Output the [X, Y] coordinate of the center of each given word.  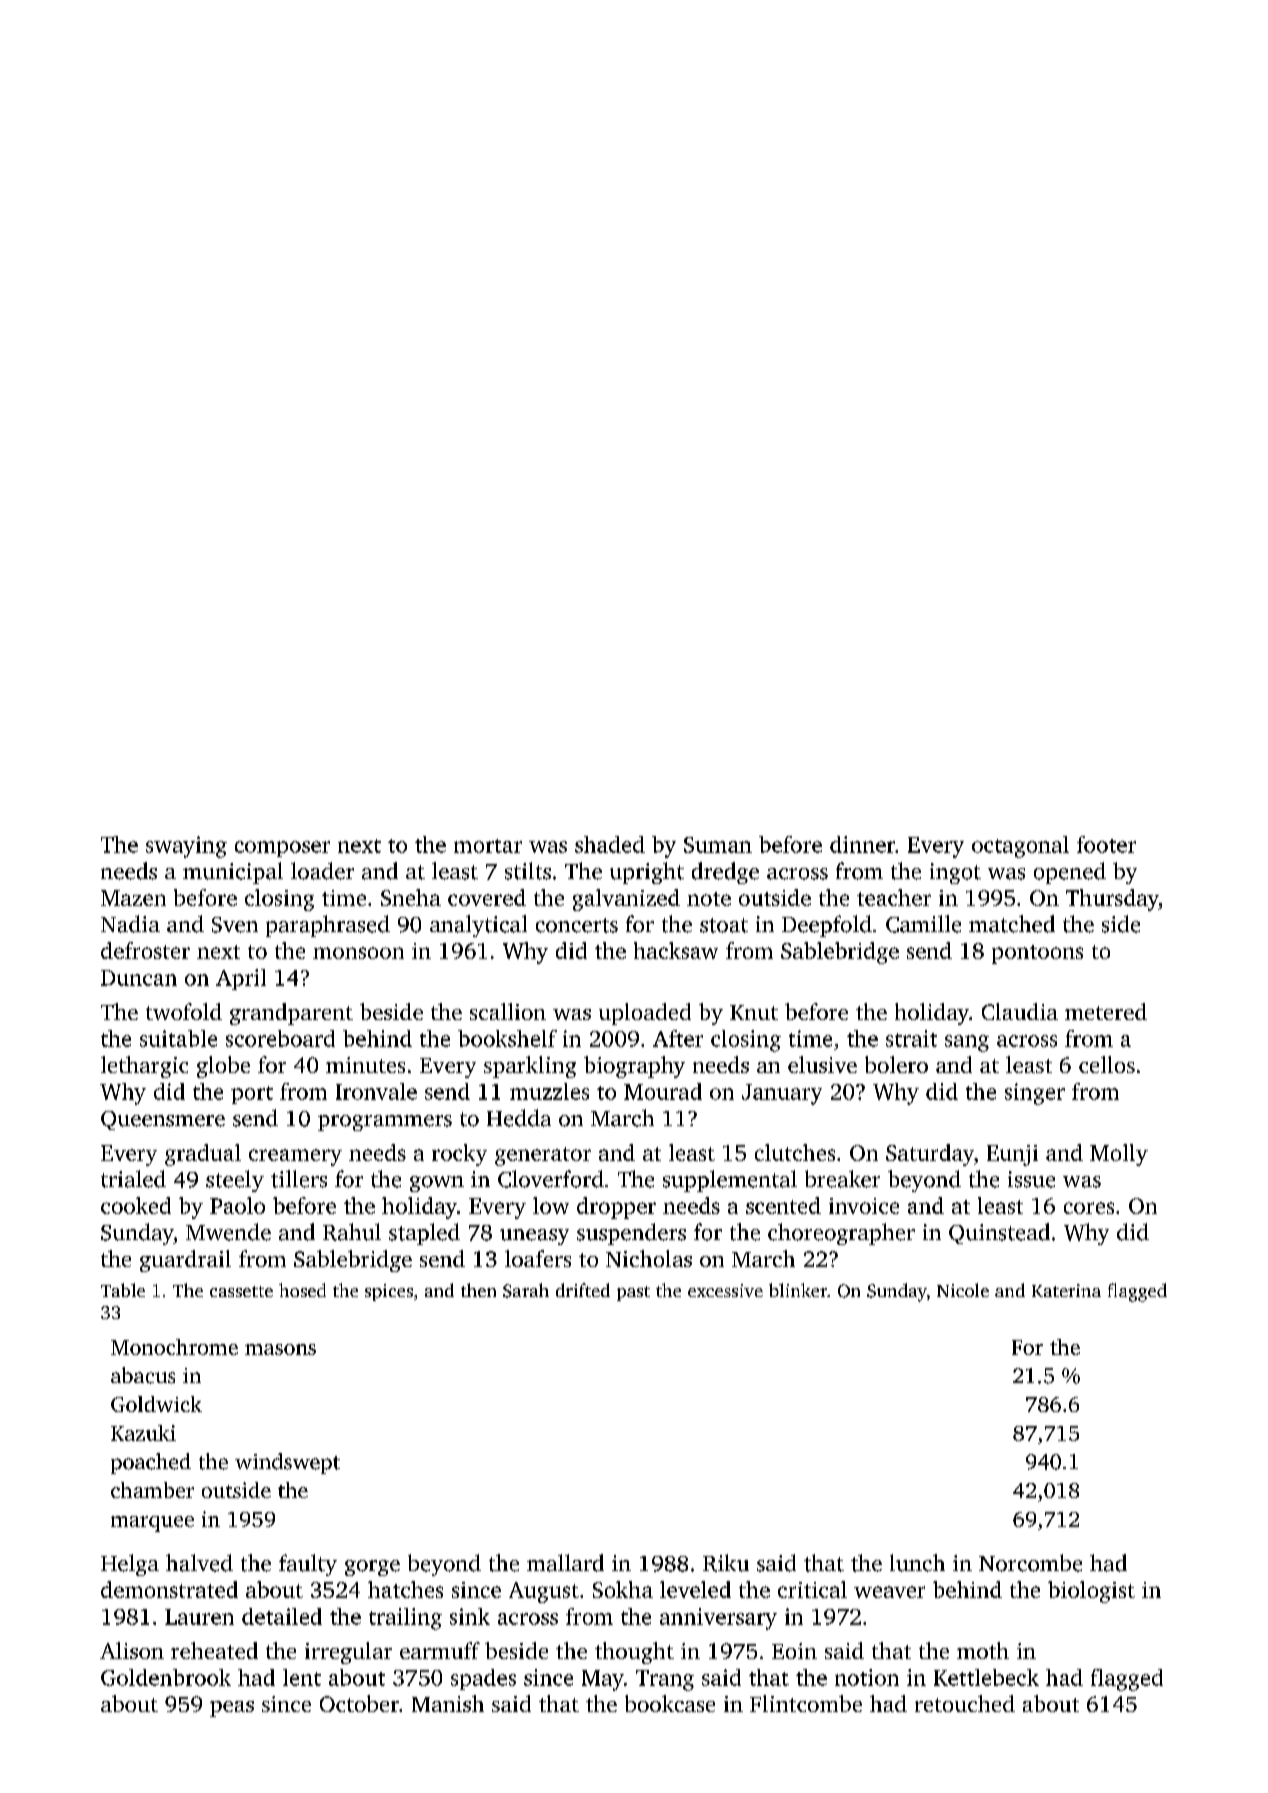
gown [437, 1184]
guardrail [185, 1261]
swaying [186, 847]
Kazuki [143, 1433]
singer [1035, 1094]
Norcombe [1030, 1563]
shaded [610, 844]
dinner [862, 844]
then [478, 1290]
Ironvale [376, 1091]
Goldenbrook [166, 1677]
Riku [726, 1563]
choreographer [841, 1234]
